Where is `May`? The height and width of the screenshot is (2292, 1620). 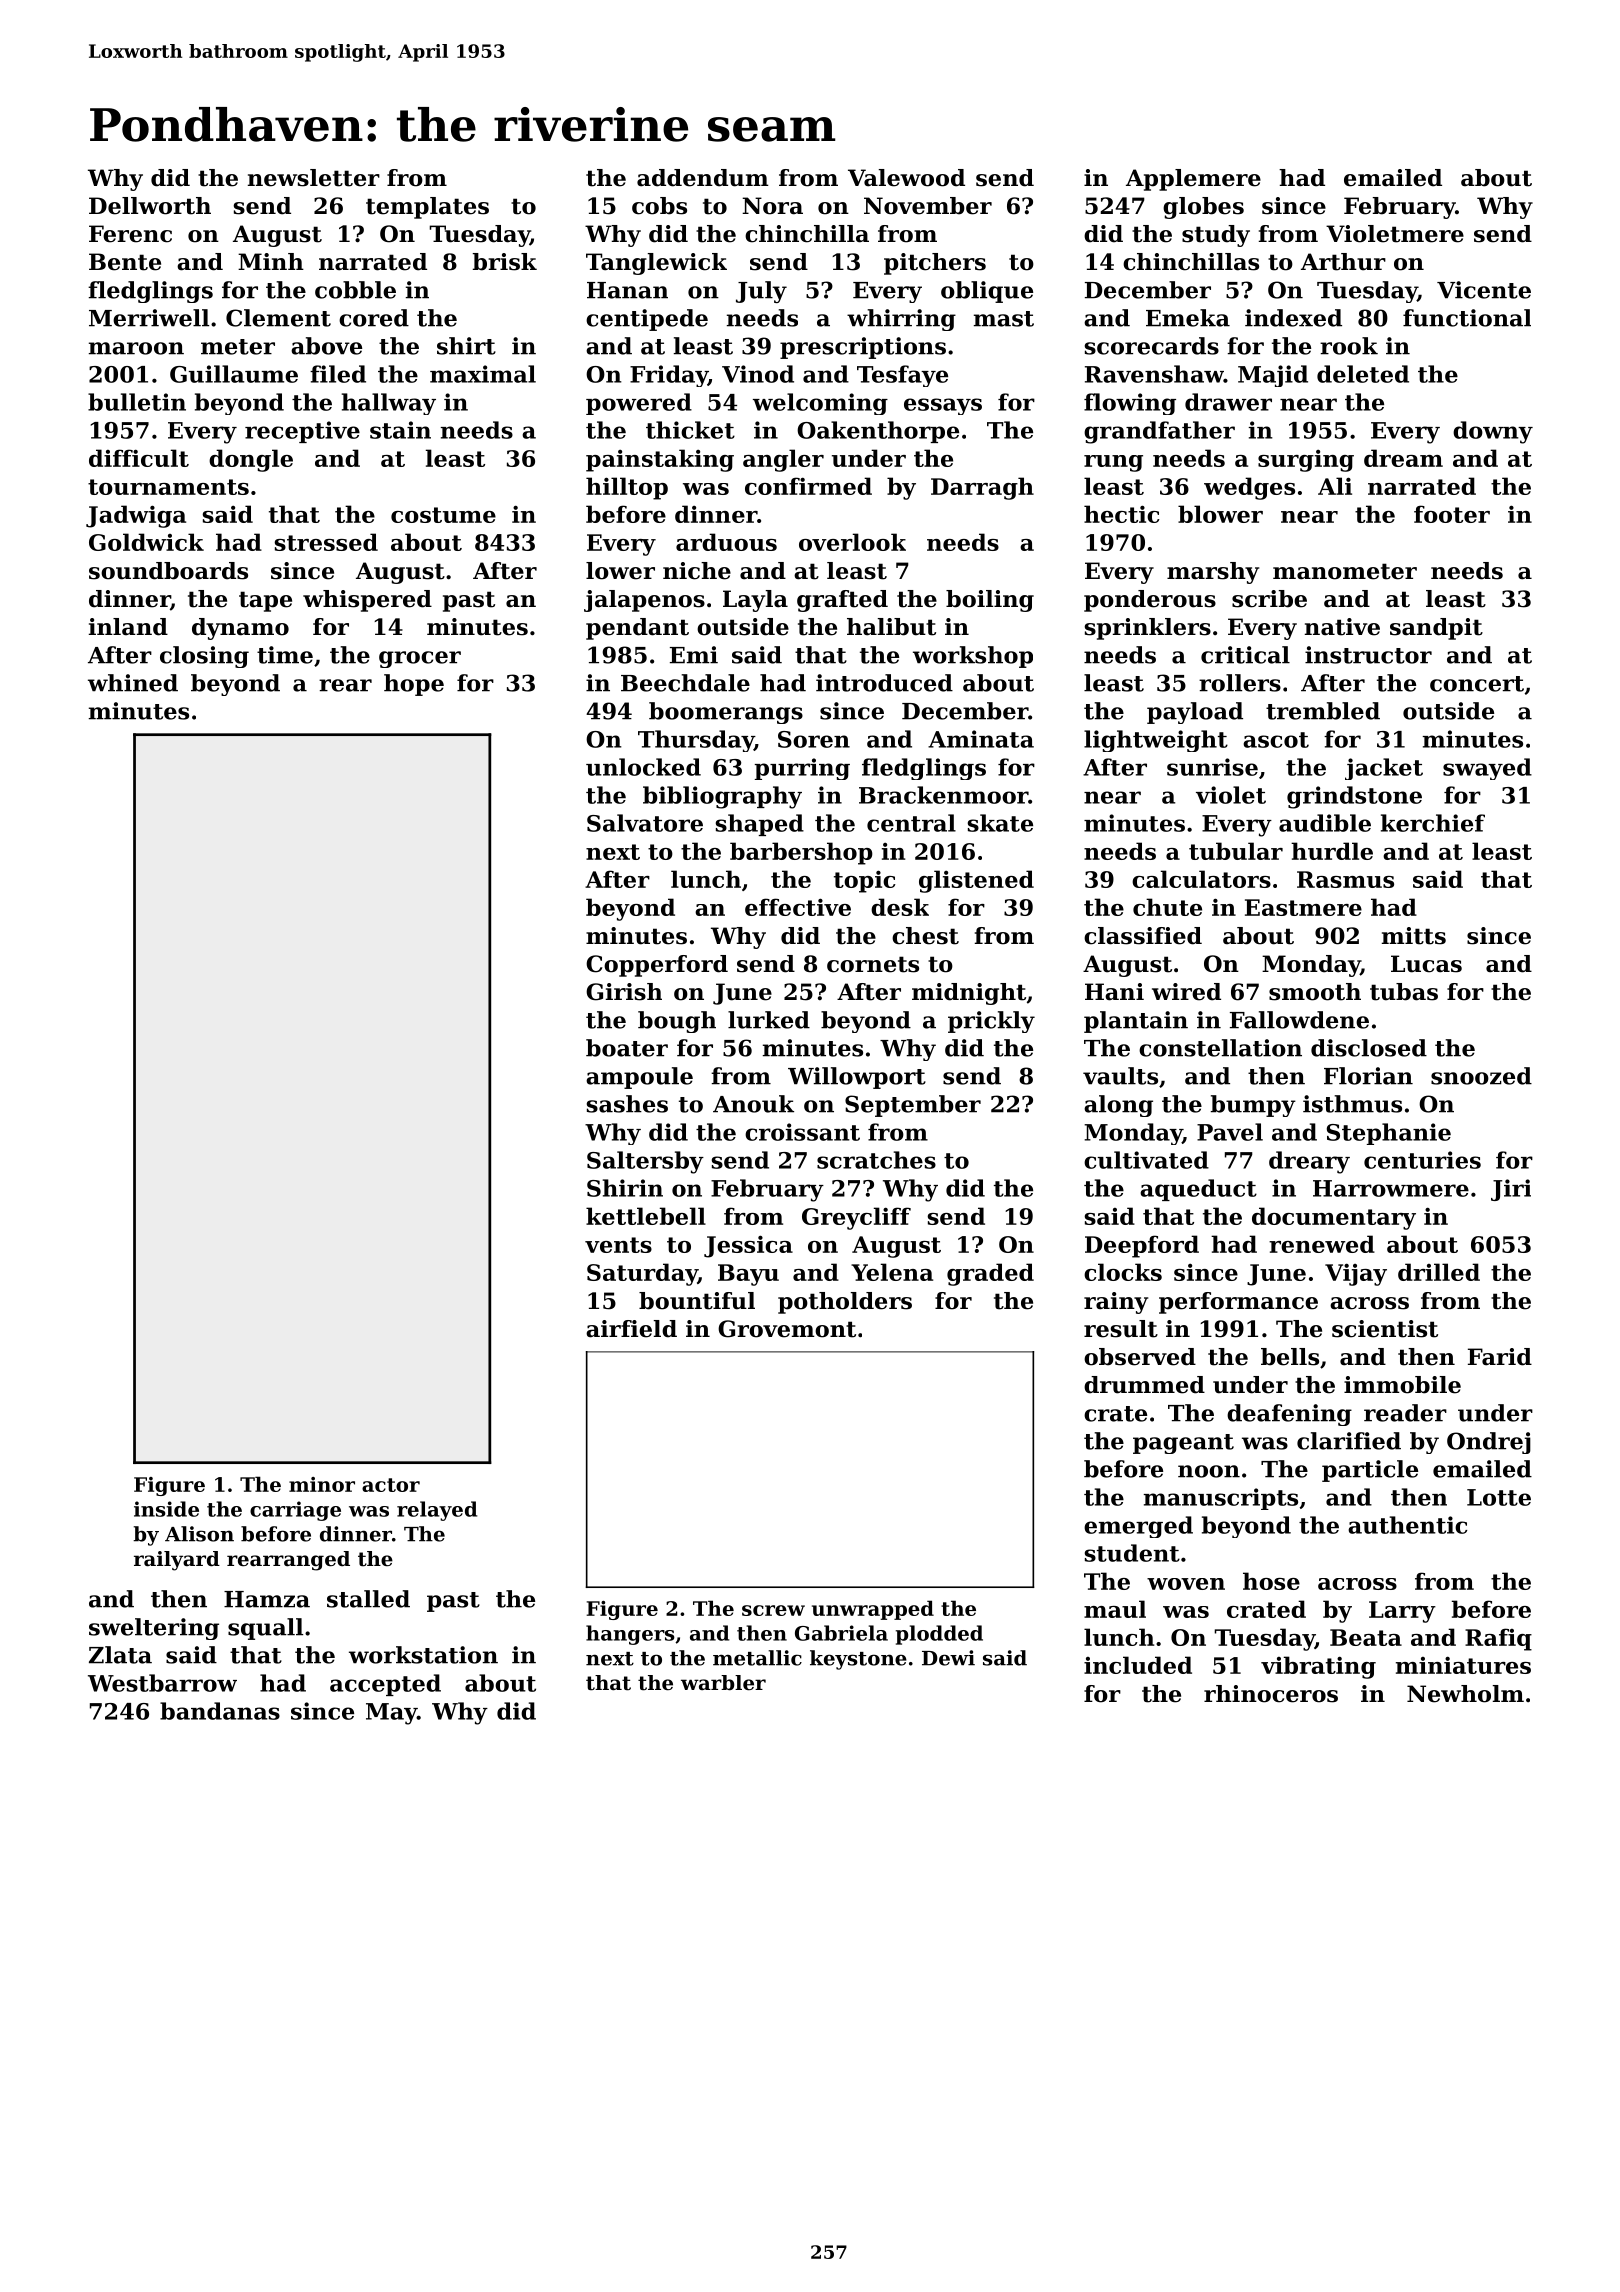
May is located at coordinates (391, 1714).
